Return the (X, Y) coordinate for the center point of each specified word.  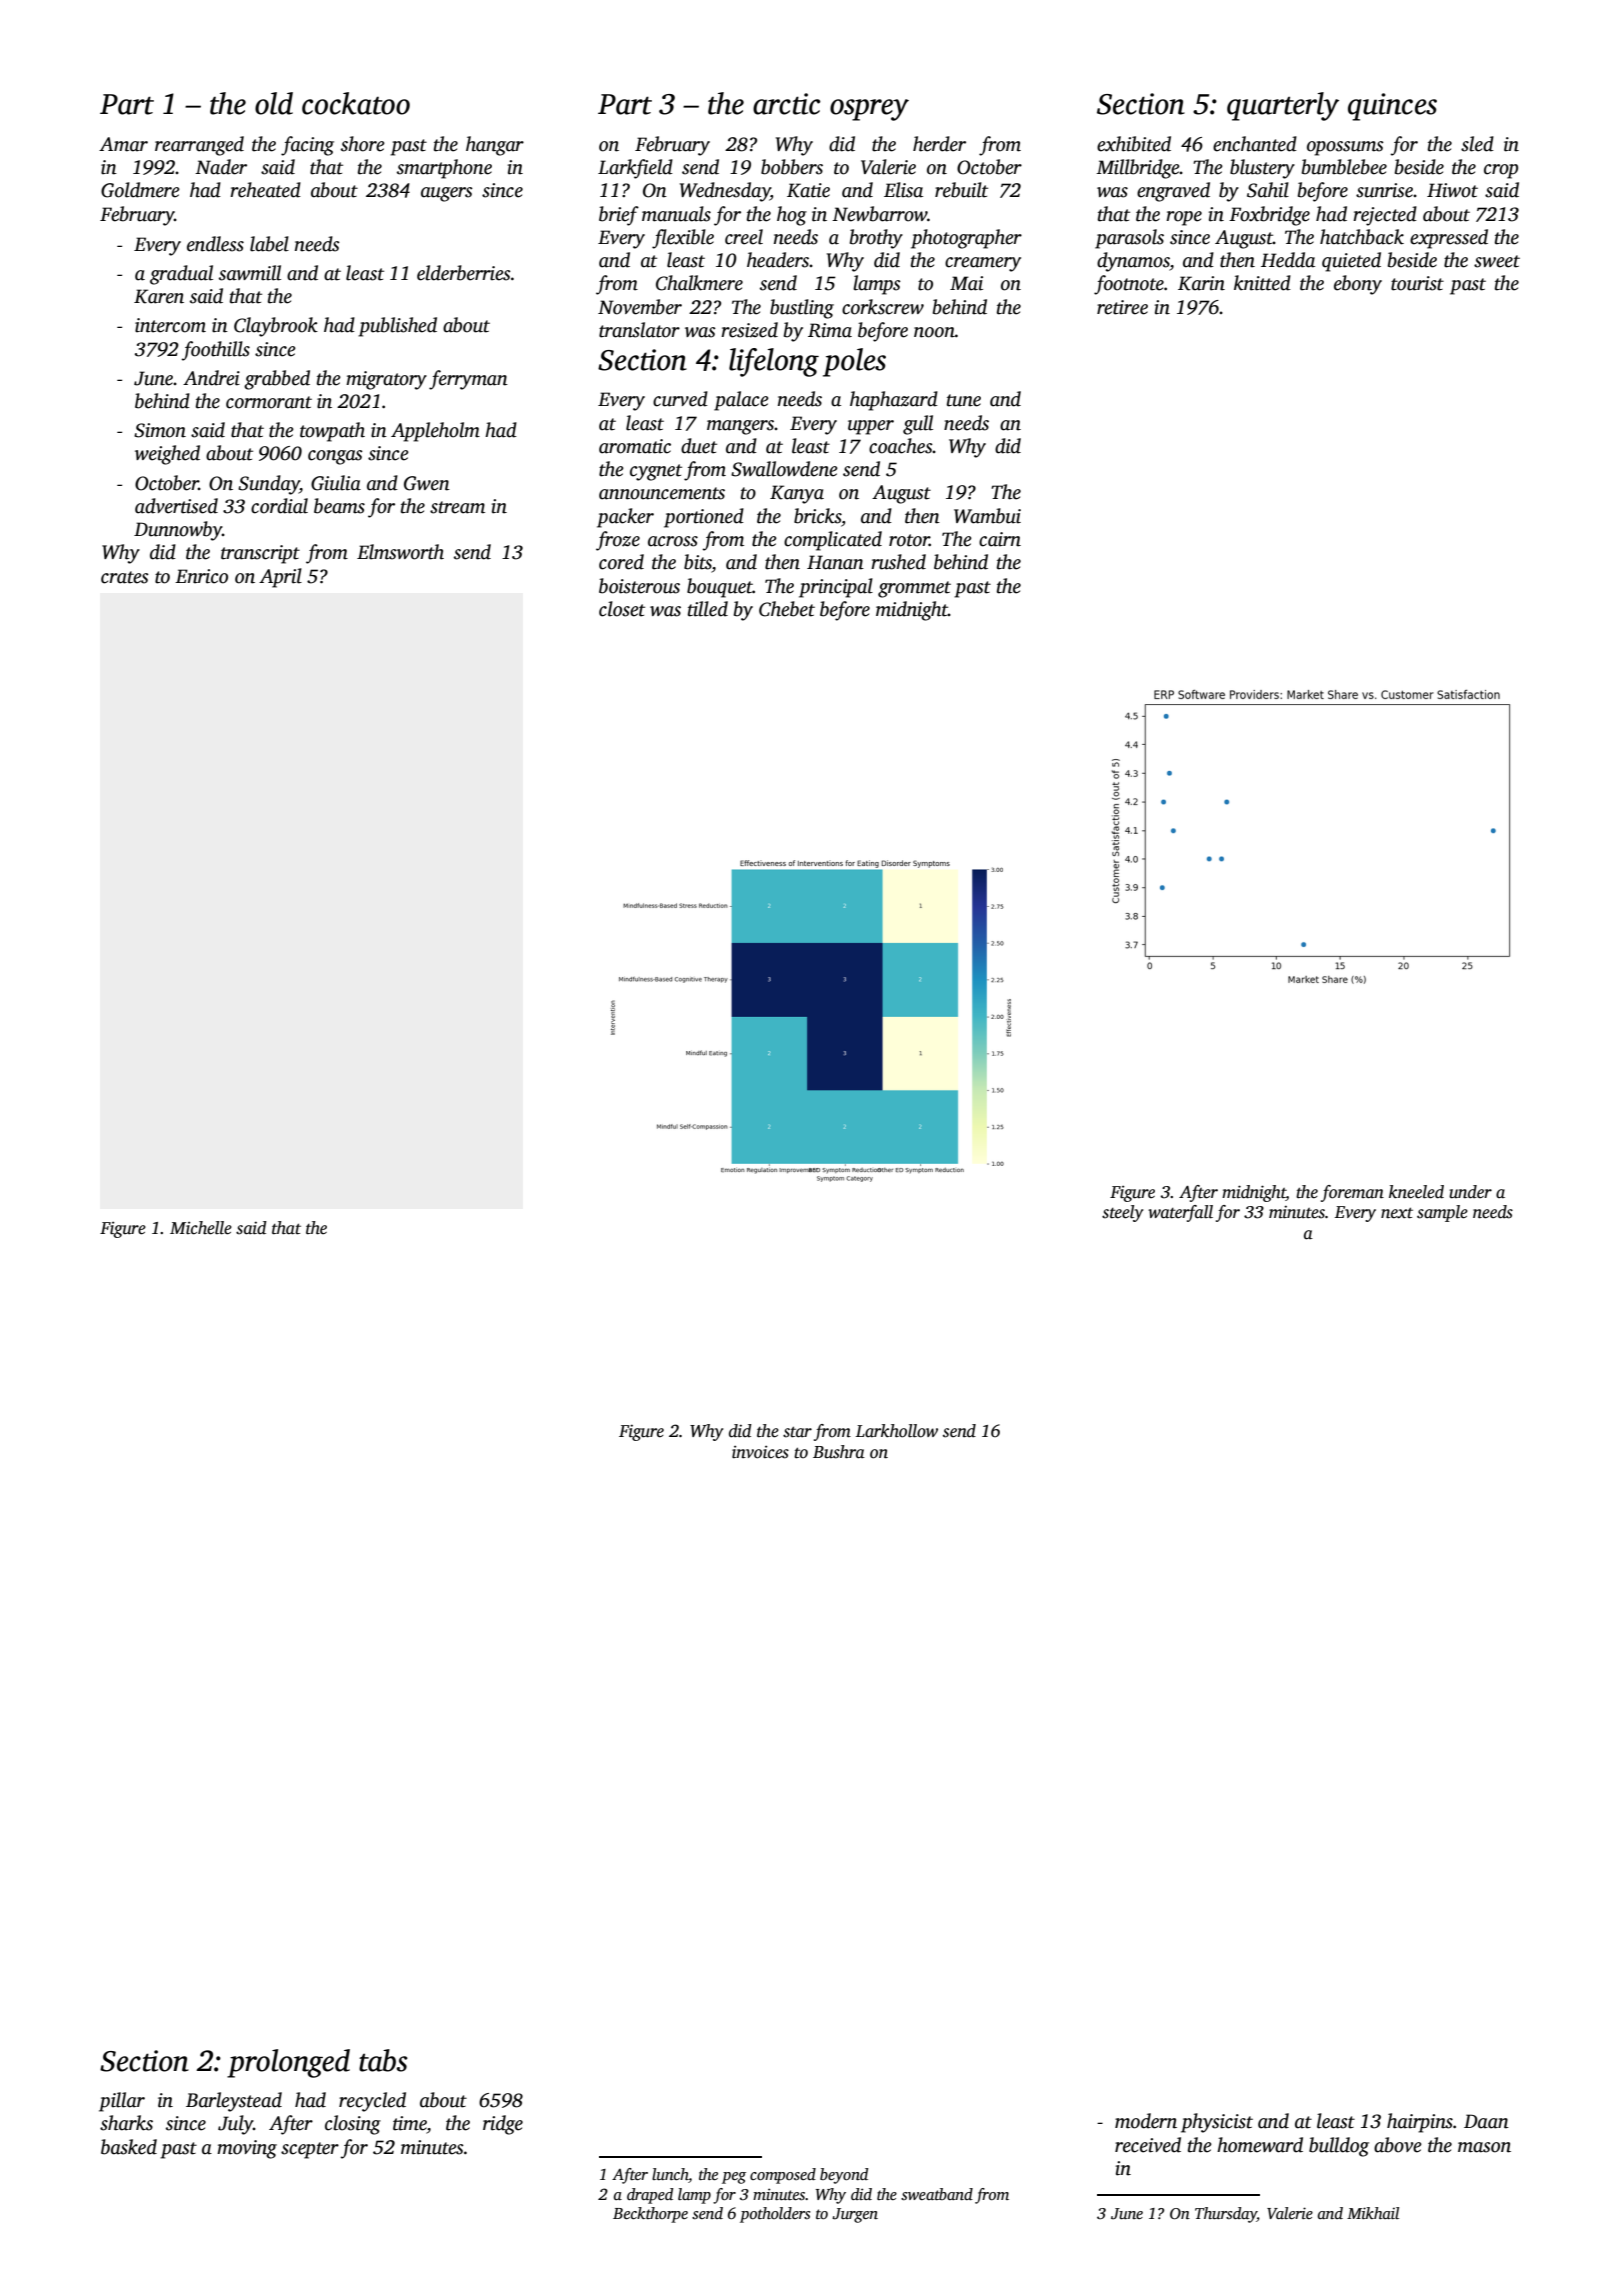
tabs (383, 2060)
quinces (1392, 107)
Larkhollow (897, 1431)
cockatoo (356, 103)
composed (783, 2176)
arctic (786, 104)
